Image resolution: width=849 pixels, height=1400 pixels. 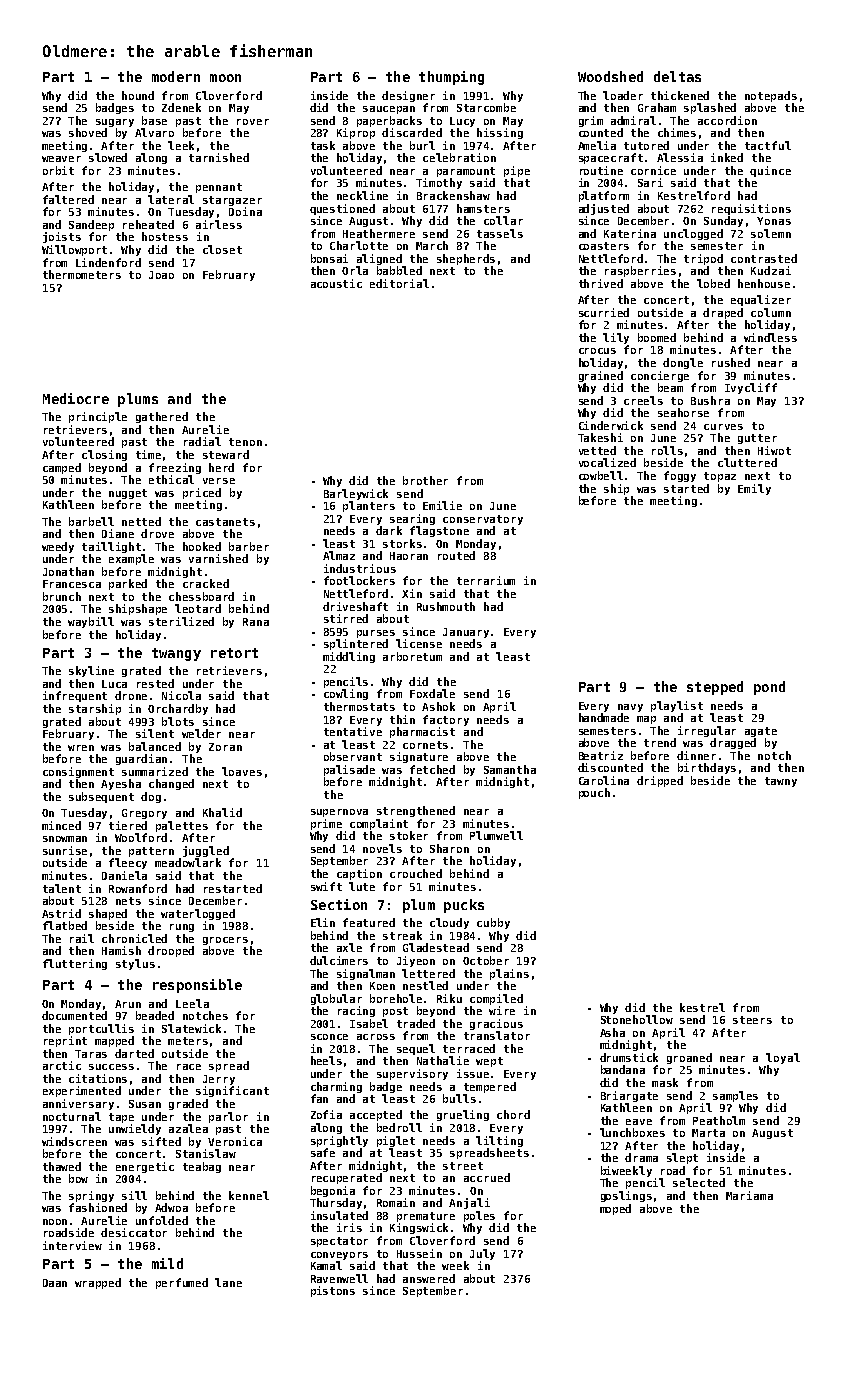 What do you see at coordinates (451, 78) in the screenshot?
I see `thumping` at bounding box center [451, 78].
